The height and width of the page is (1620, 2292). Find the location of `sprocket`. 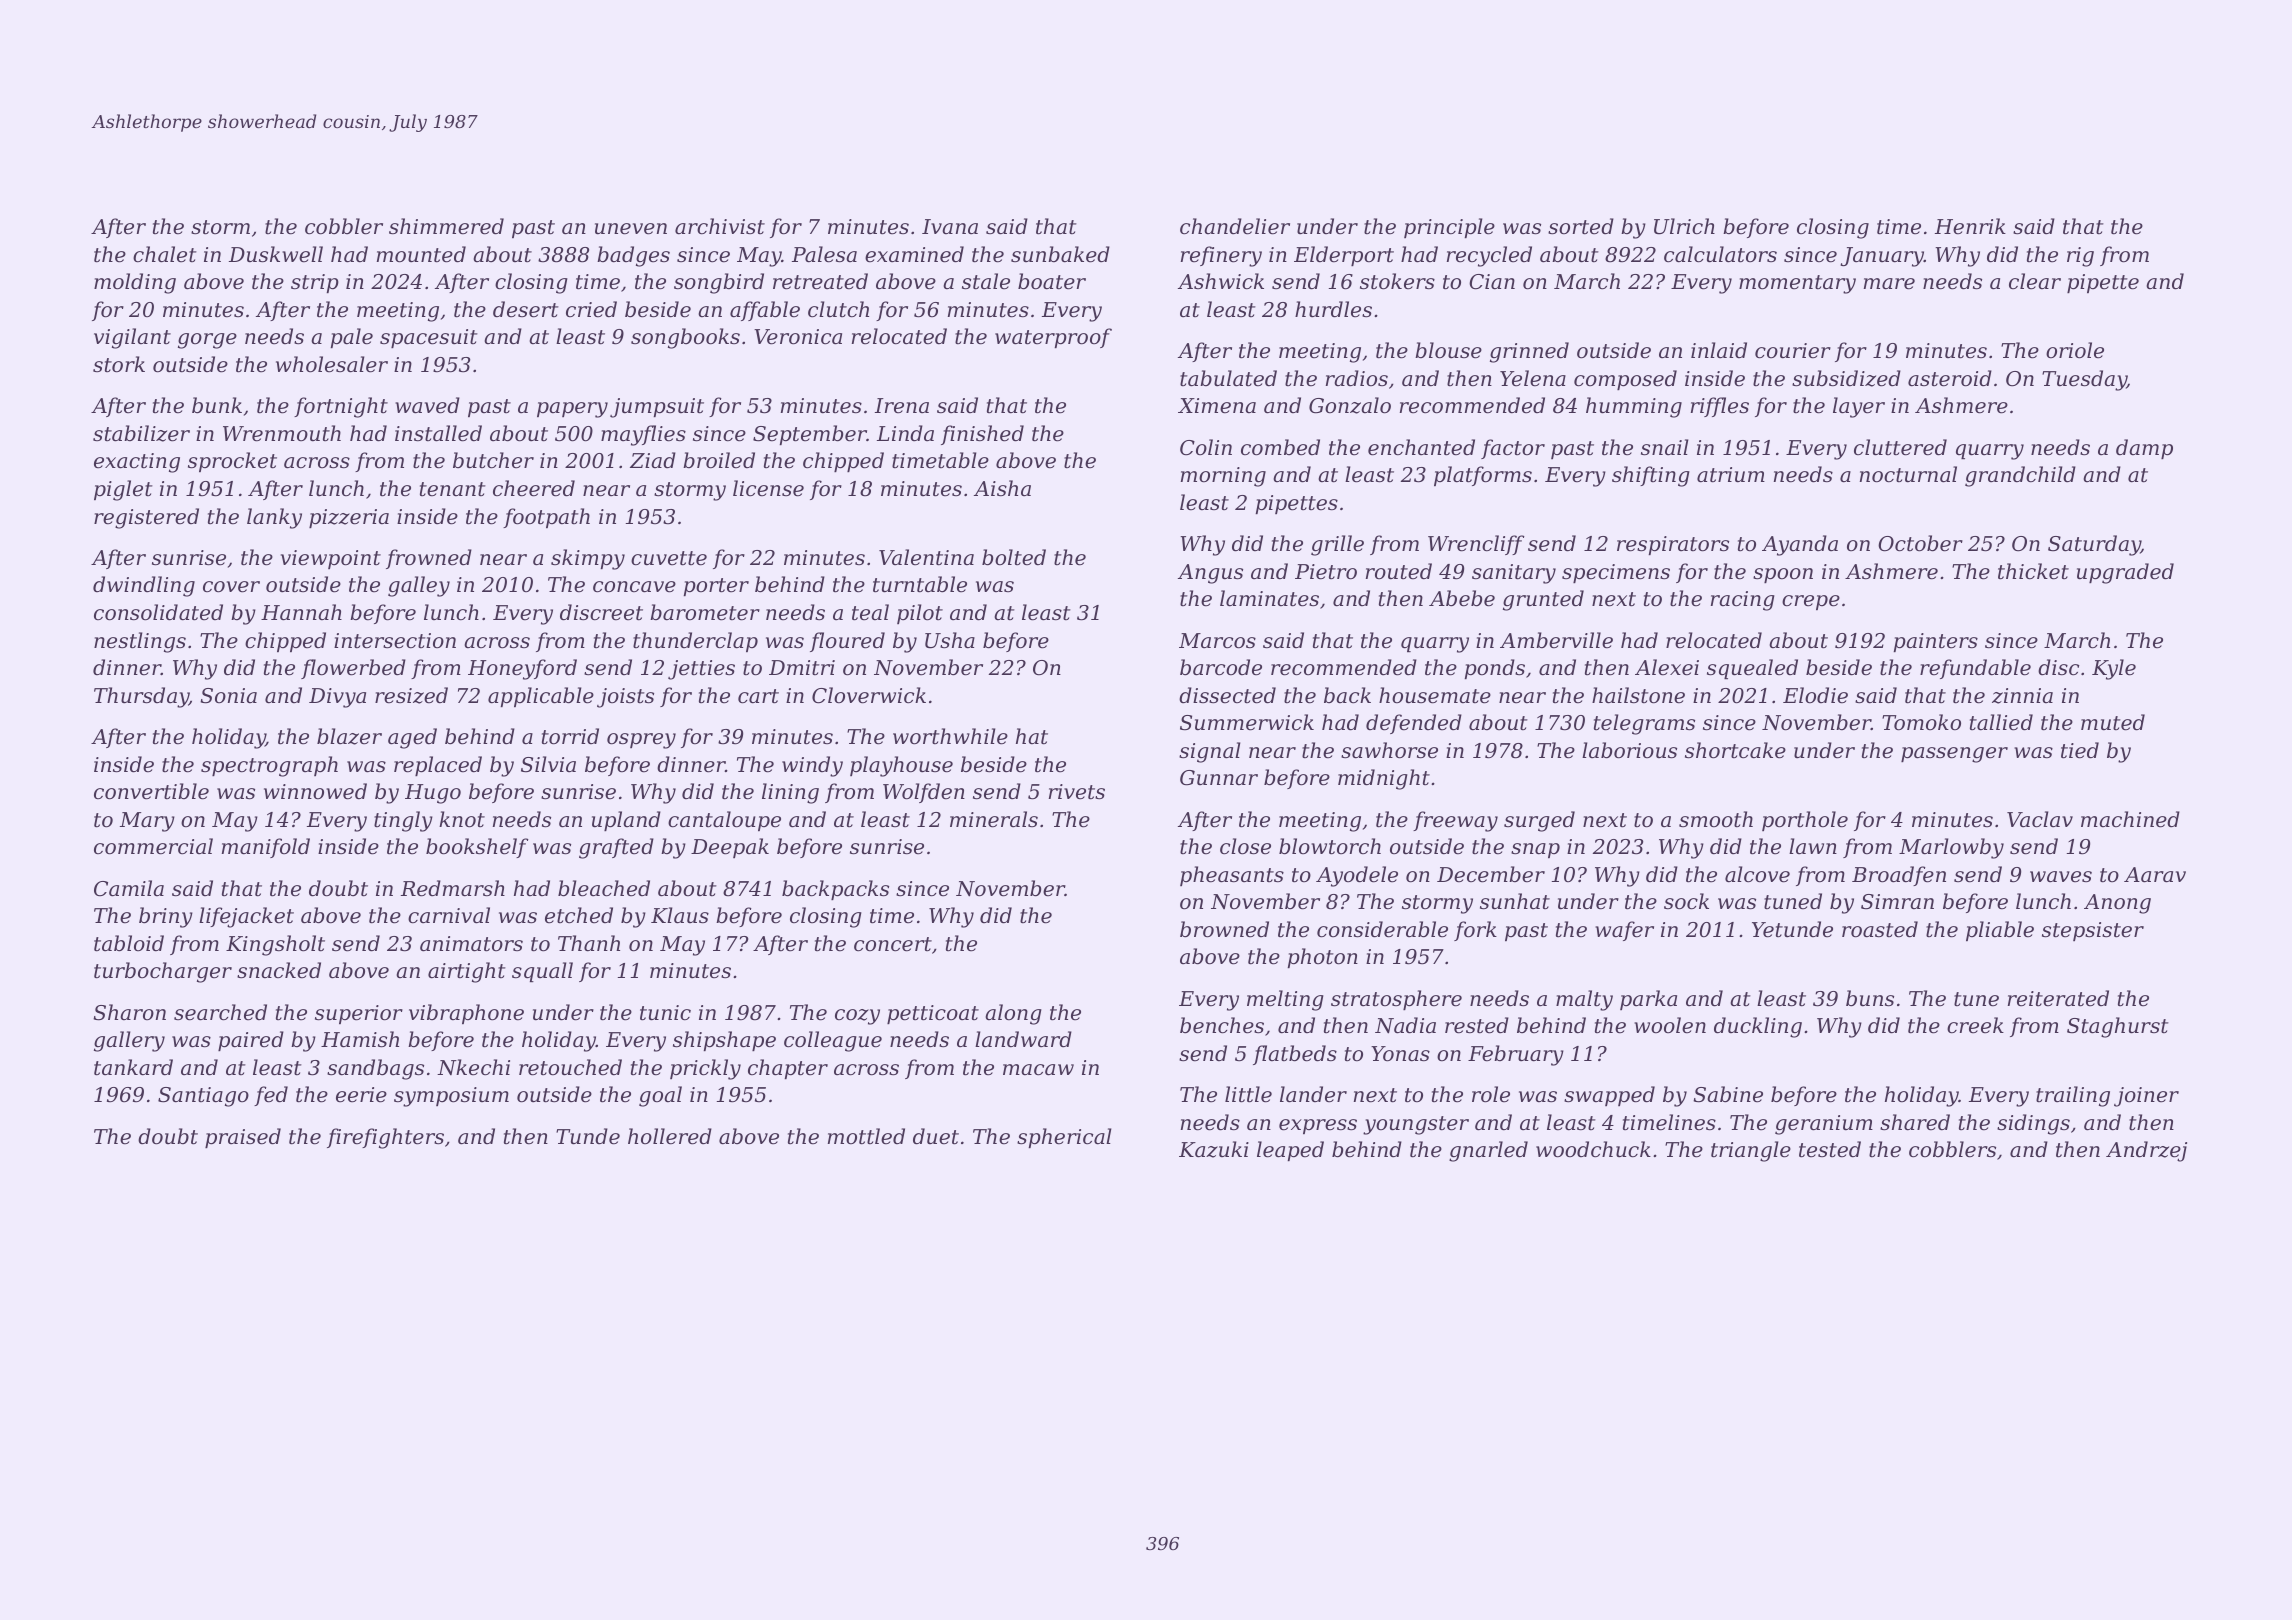

sprocket is located at coordinates (232, 462).
